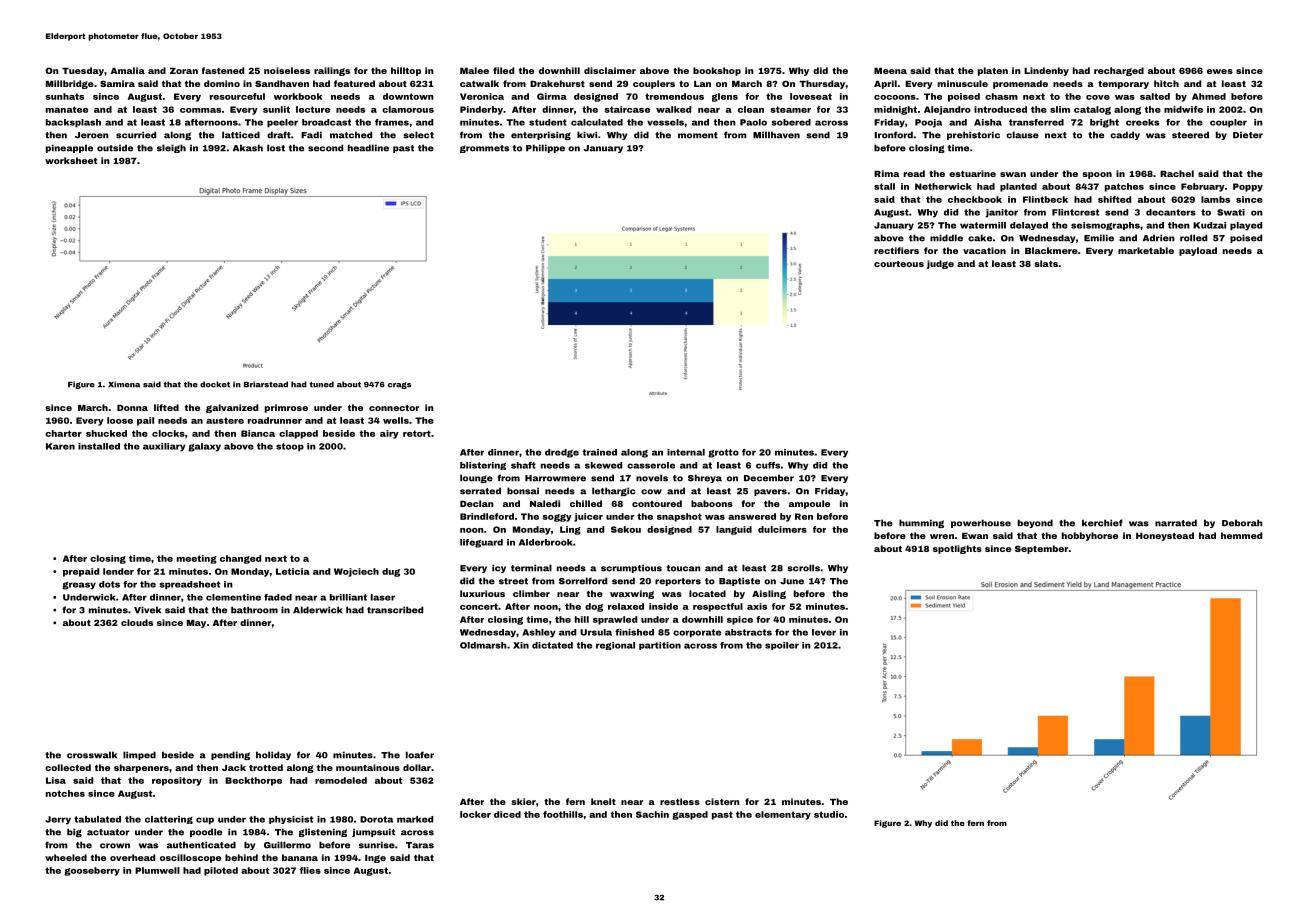  What do you see at coordinates (1242, 523) in the document?
I see `Deborah` at bounding box center [1242, 523].
